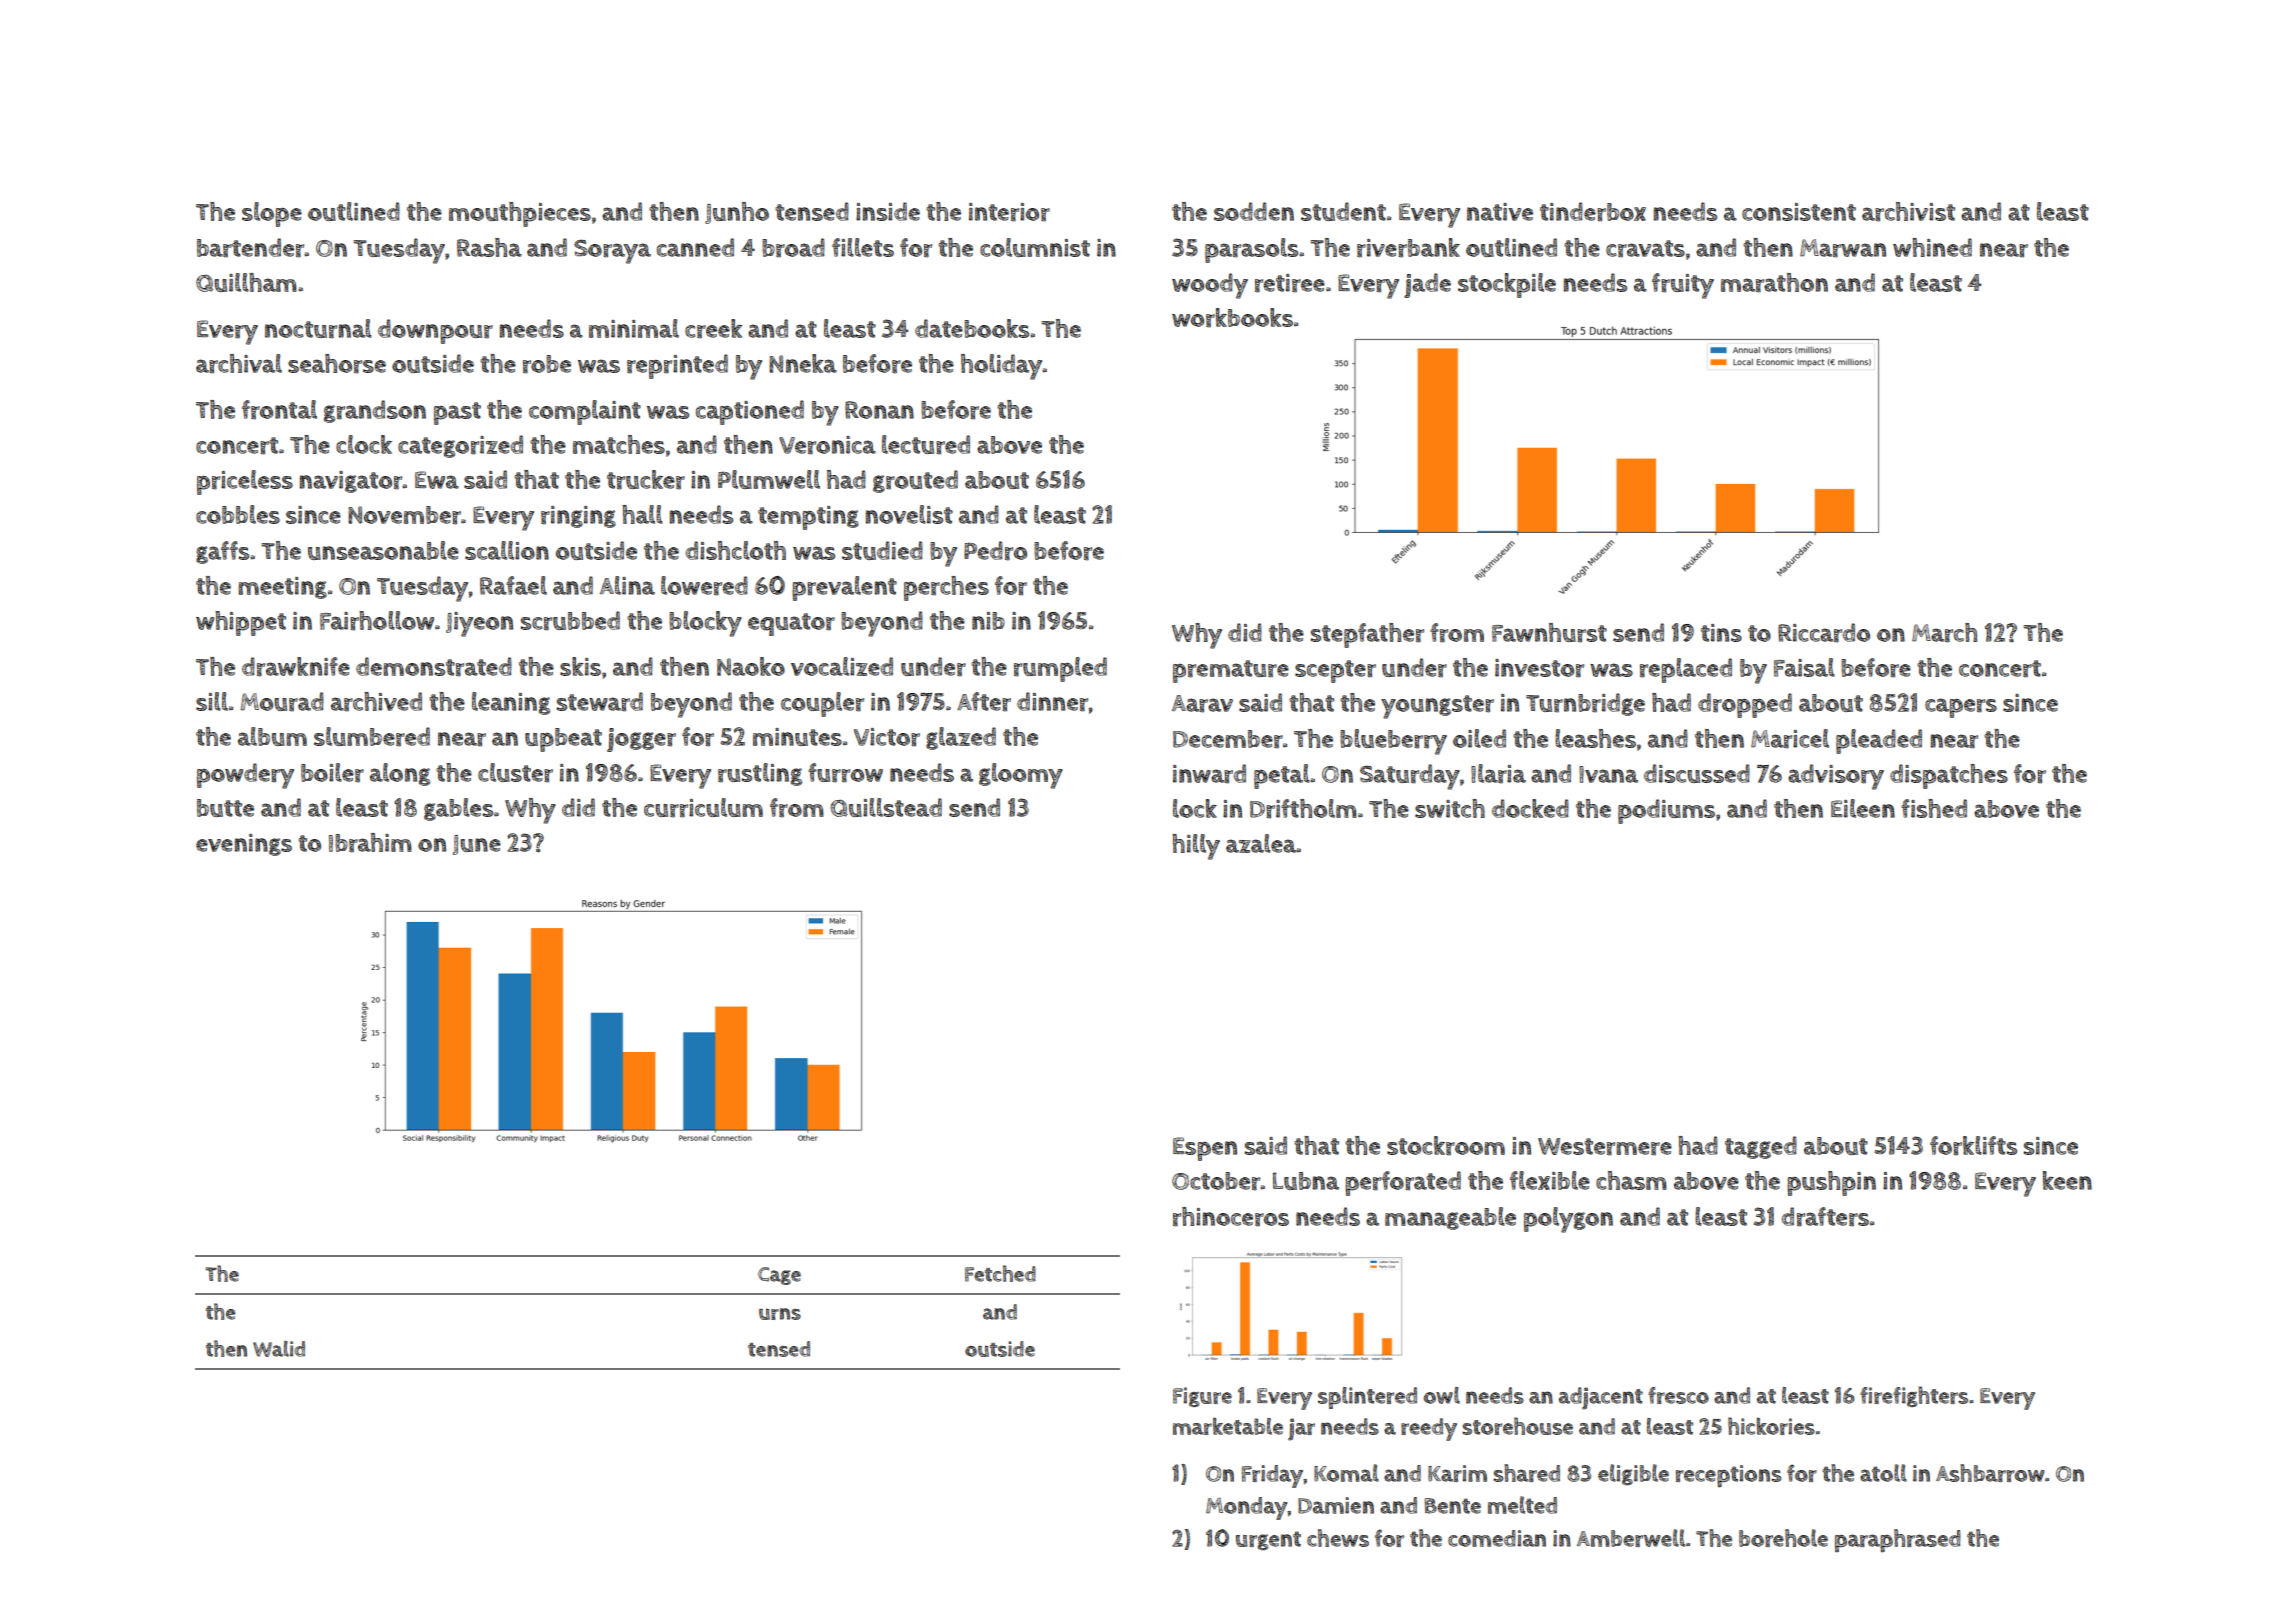  Describe the element at coordinates (703, 808) in the document. I see `curriculum` at that location.
